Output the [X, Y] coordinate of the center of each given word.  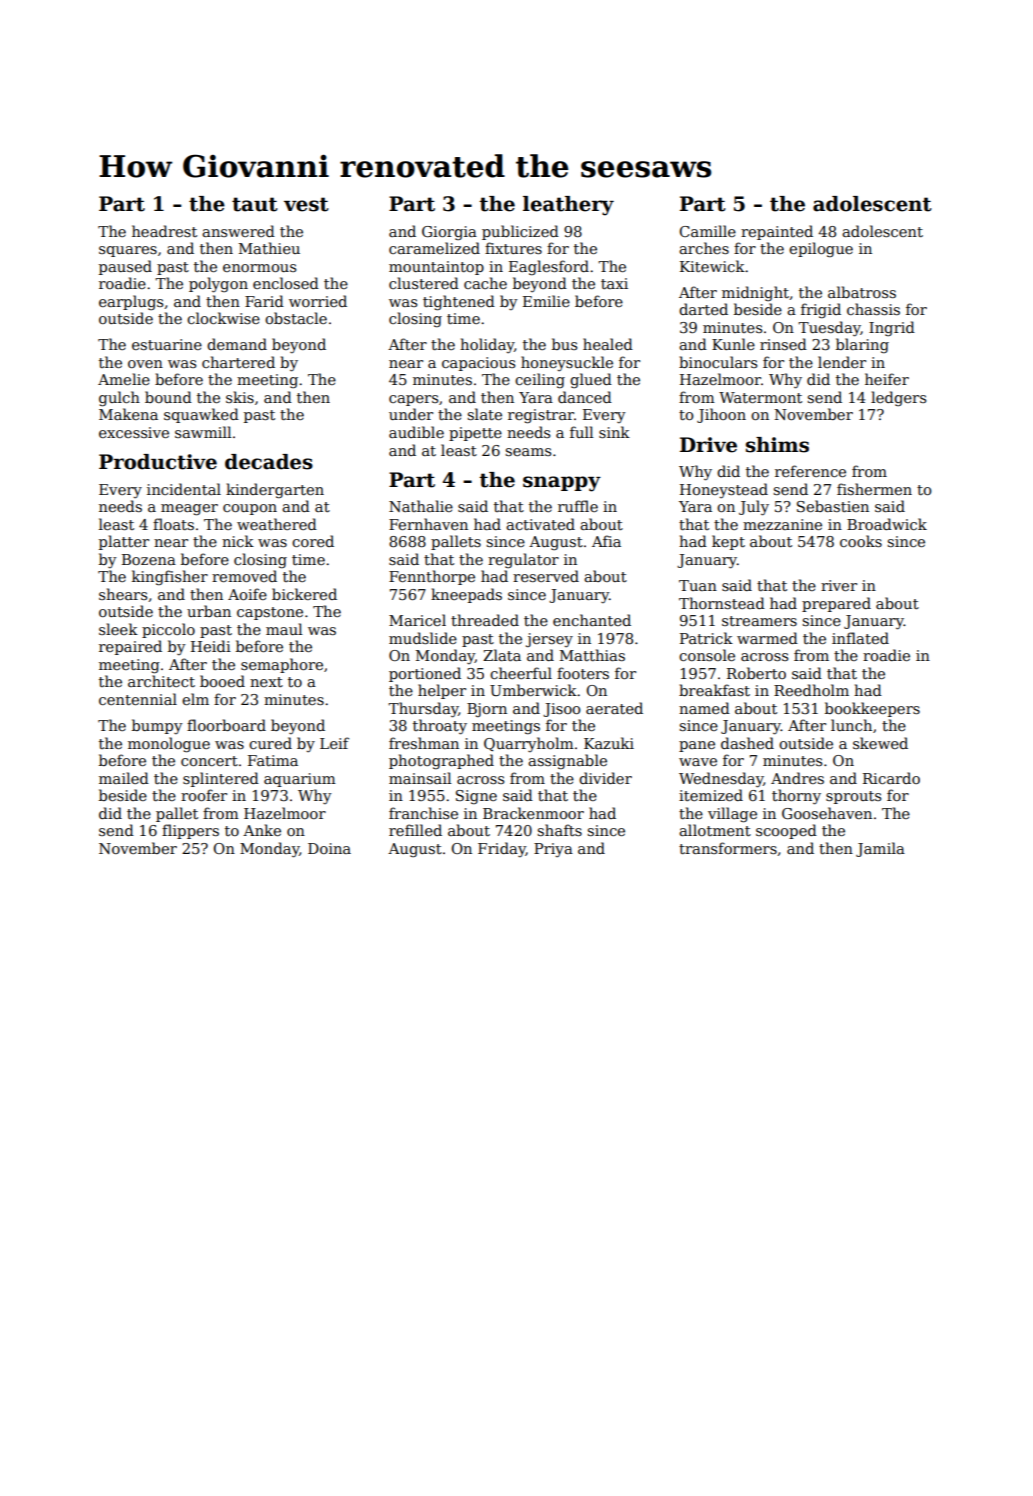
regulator [523, 561]
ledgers [898, 399]
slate [484, 414]
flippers [190, 831]
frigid [821, 310]
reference [810, 471]
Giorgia [449, 233]
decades [269, 462]
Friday [502, 849]
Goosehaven [827, 813]
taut [255, 204]
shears [123, 594]
